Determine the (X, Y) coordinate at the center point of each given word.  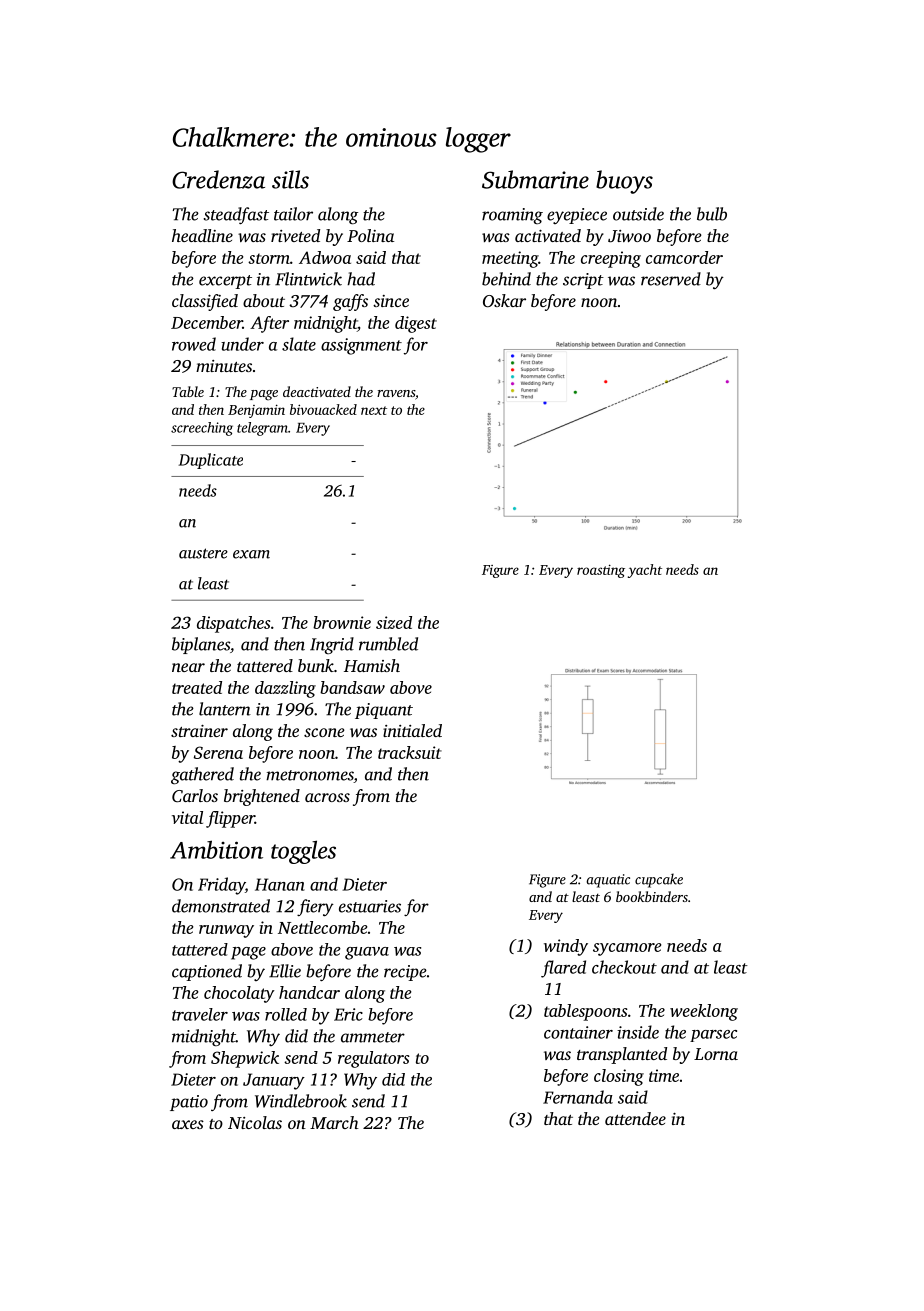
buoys (624, 182)
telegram (262, 429)
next (374, 410)
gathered (202, 775)
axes (188, 1124)
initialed (412, 730)
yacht (645, 571)
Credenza (218, 179)
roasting (601, 571)
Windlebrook (301, 1101)
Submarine (535, 179)
